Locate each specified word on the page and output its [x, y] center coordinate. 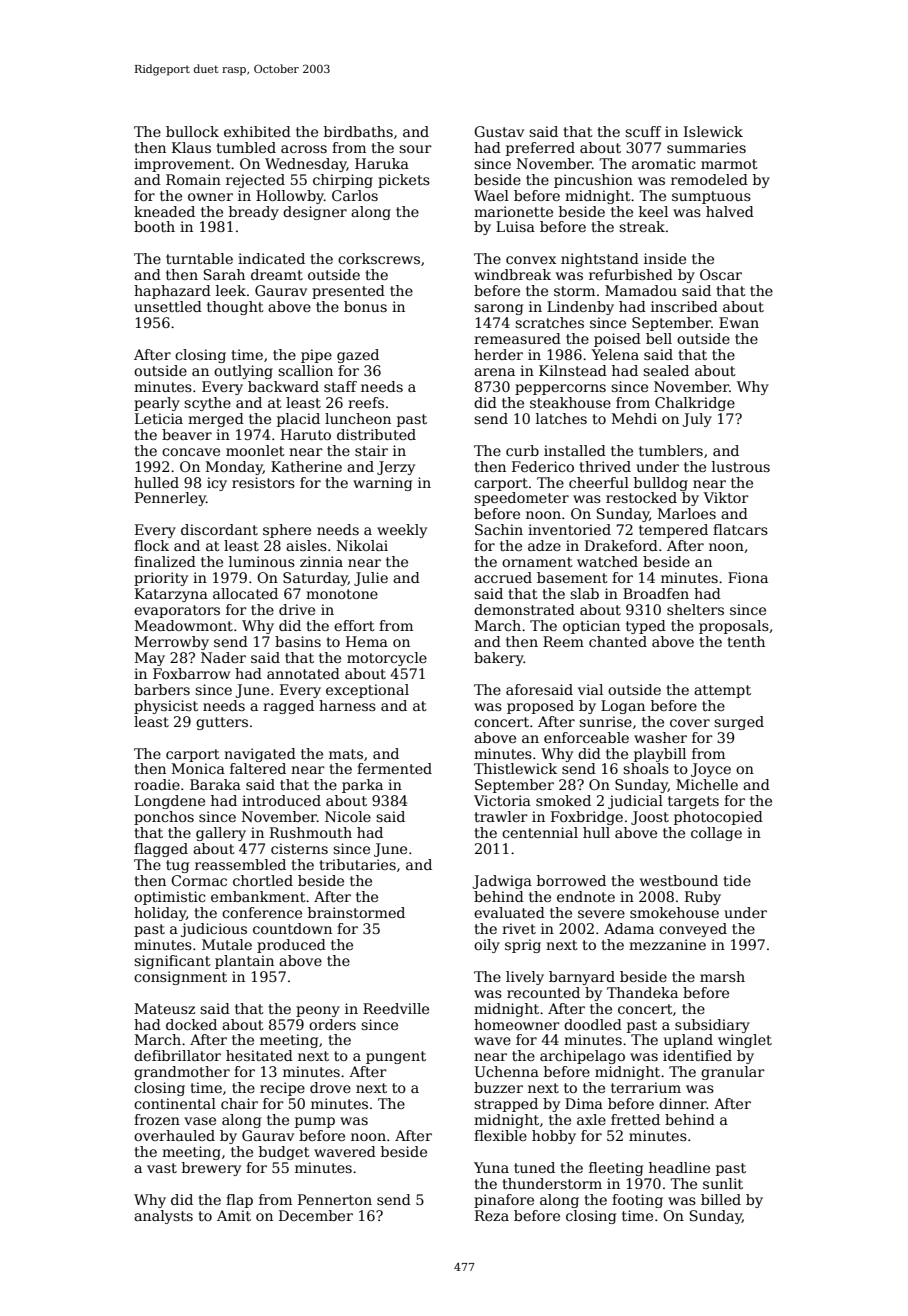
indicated [271, 258]
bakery [499, 659]
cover [690, 723]
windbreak [512, 274]
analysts [163, 1217]
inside [665, 258]
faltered [258, 768]
